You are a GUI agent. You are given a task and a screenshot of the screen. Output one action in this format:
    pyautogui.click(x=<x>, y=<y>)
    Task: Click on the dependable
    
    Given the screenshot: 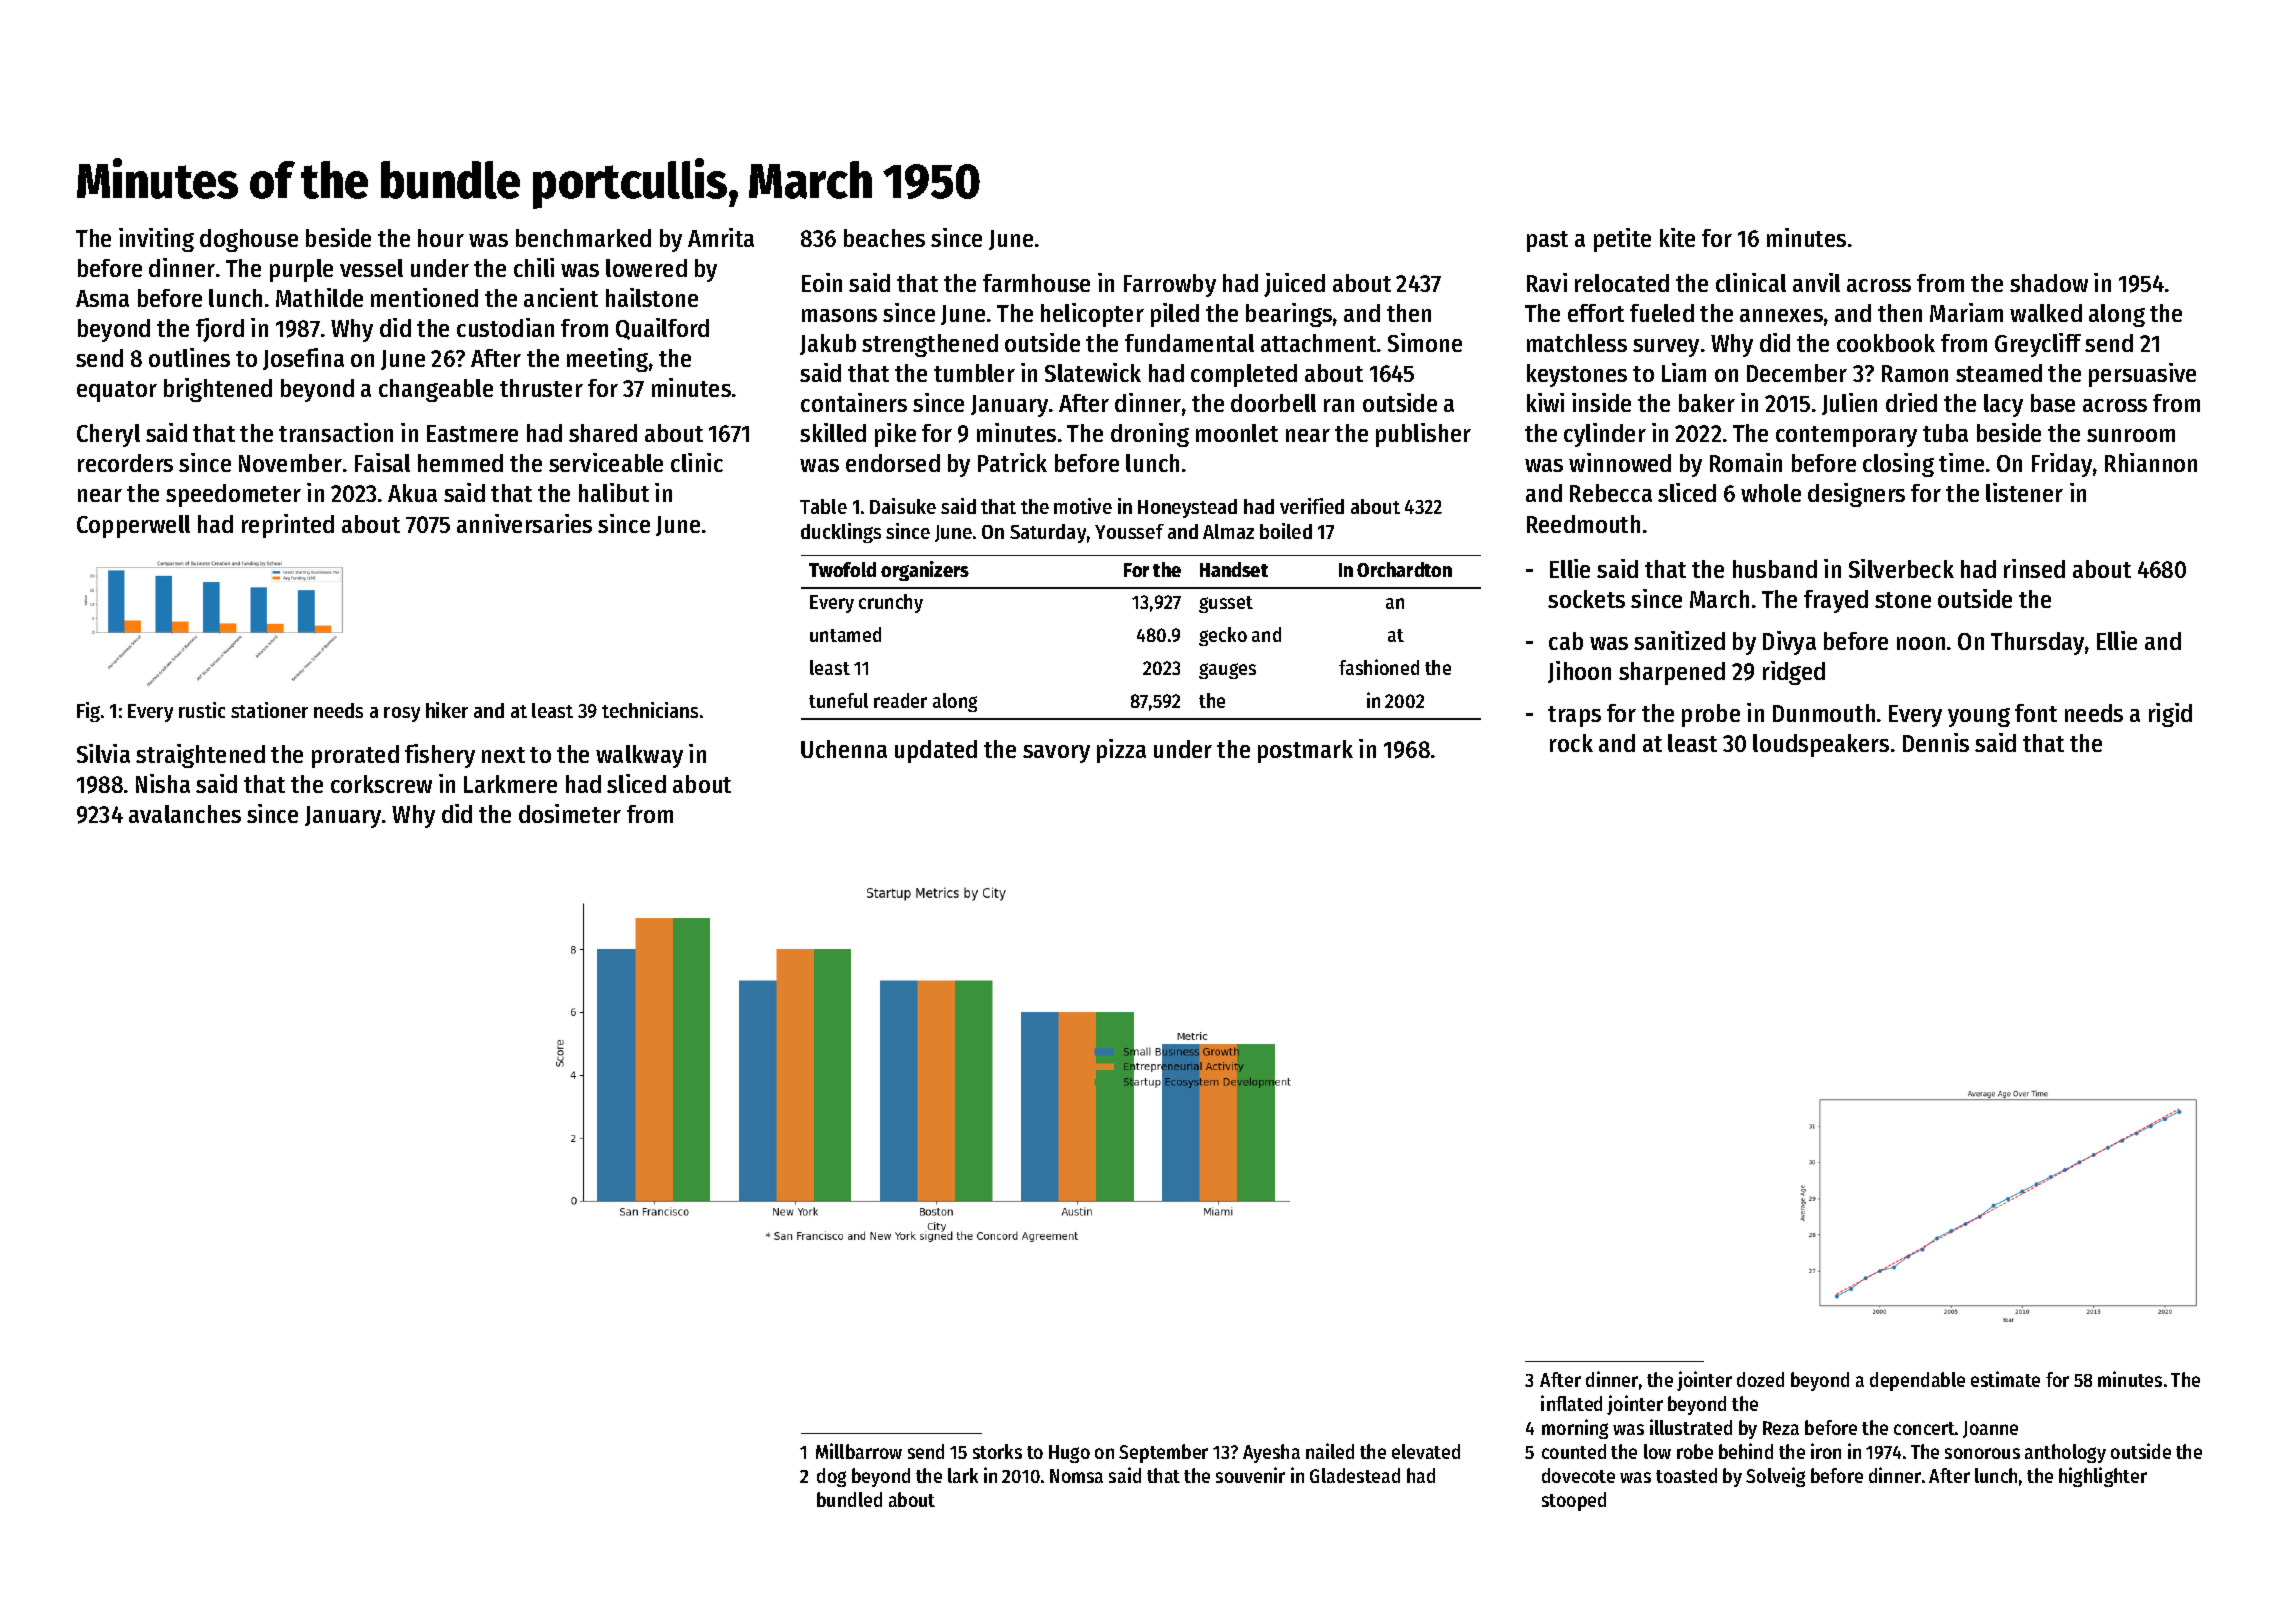 What is the action you would take?
    pyautogui.click(x=1917, y=1381)
